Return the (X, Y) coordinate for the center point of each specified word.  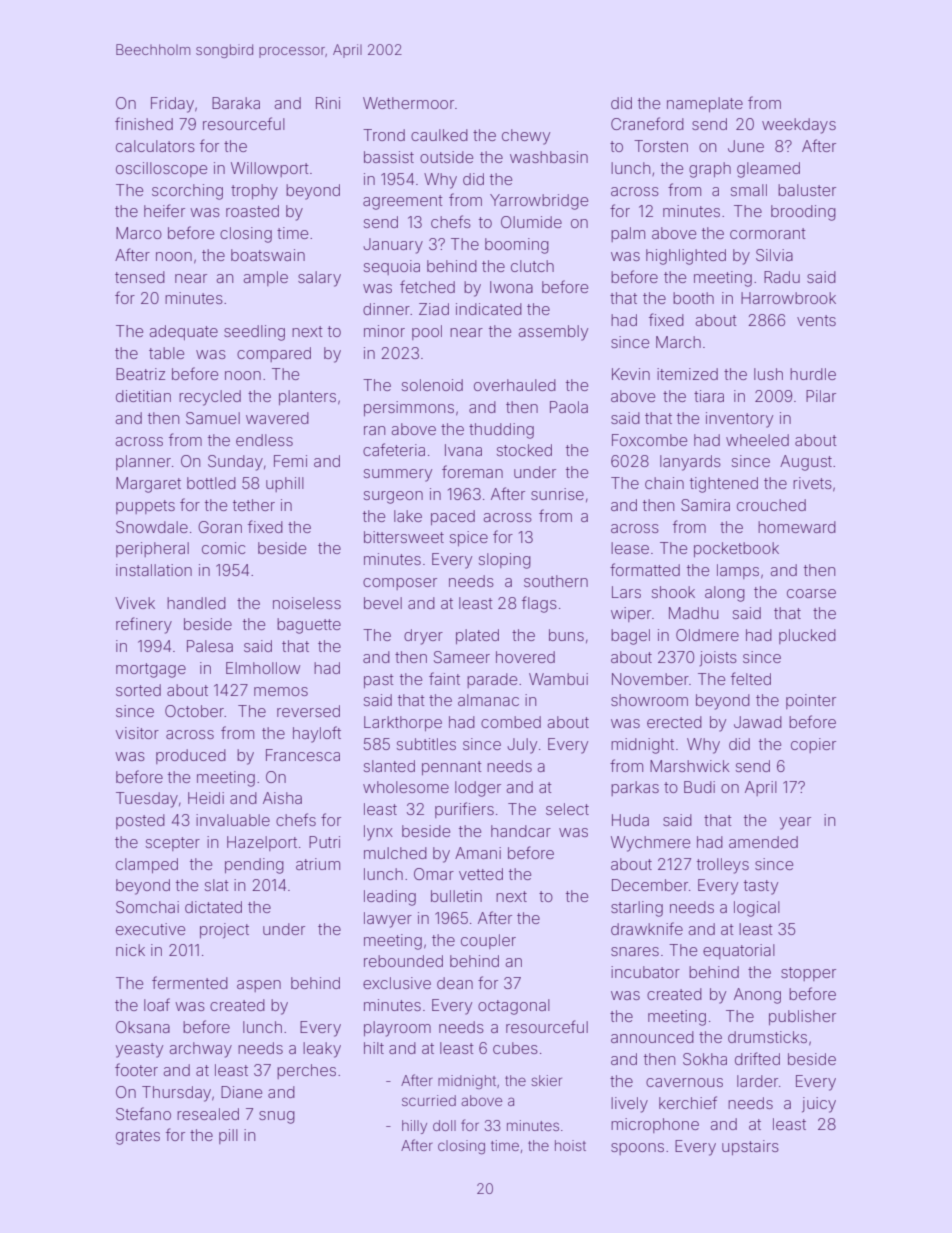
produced (191, 756)
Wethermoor (408, 103)
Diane (241, 1092)
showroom (649, 700)
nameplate (705, 104)
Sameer (462, 657)
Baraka (236, 103)
